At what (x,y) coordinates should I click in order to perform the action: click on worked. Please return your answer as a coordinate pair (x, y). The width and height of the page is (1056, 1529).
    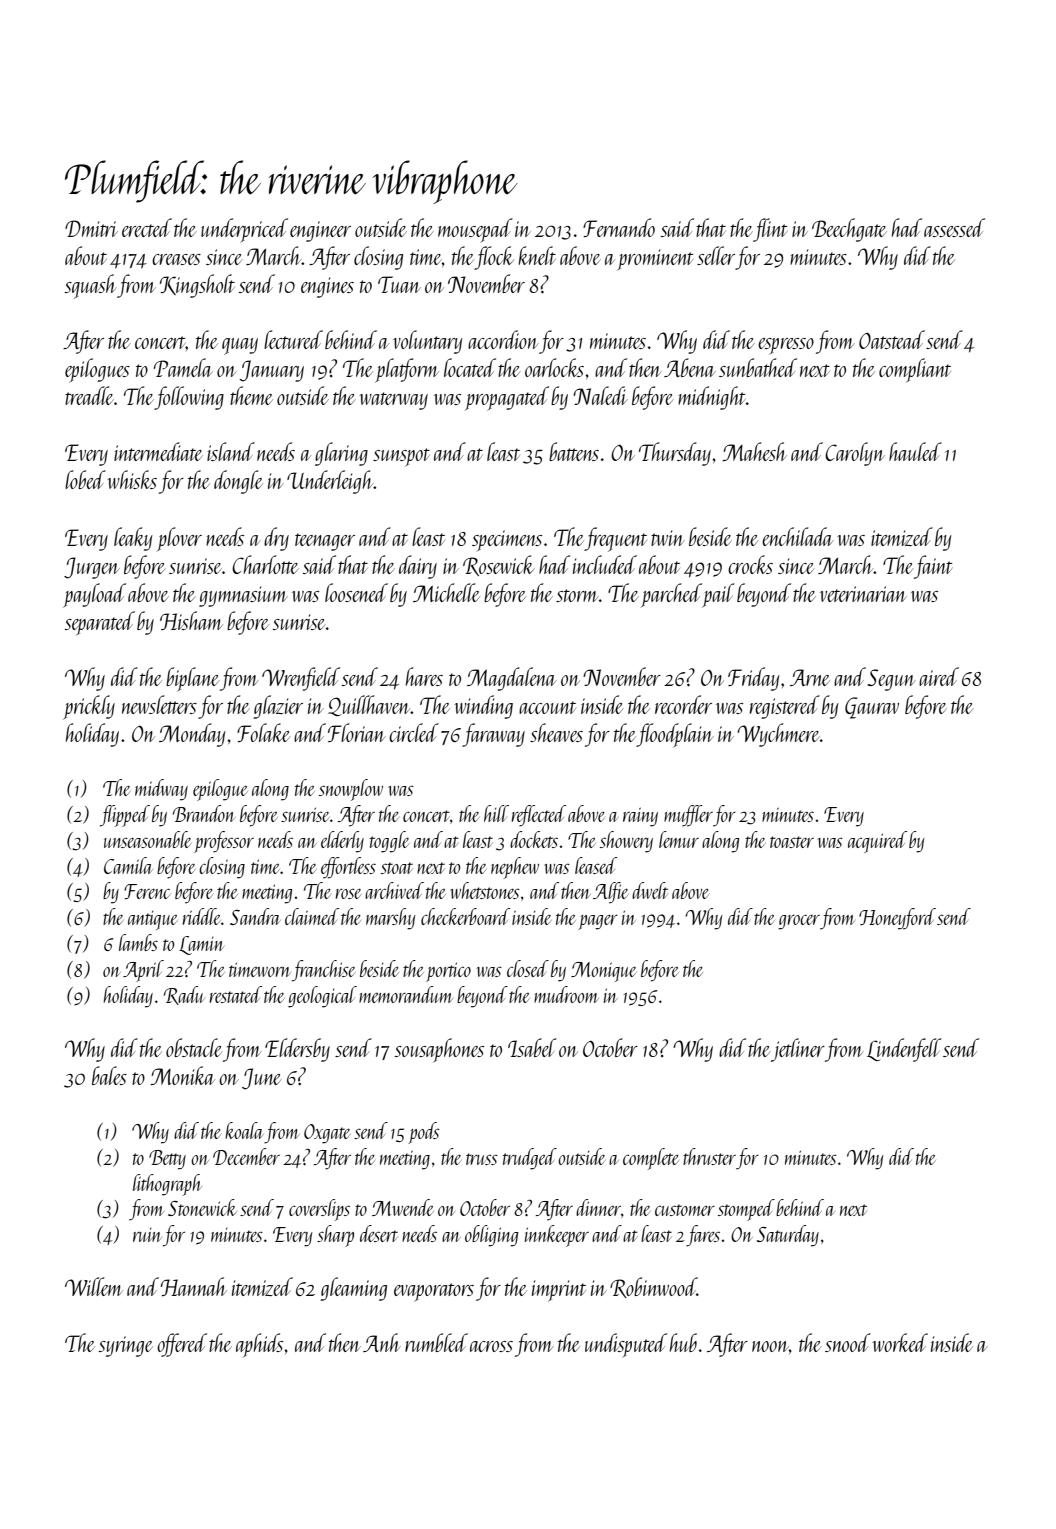
    Looking at the image, I should click on (900, 1342).
